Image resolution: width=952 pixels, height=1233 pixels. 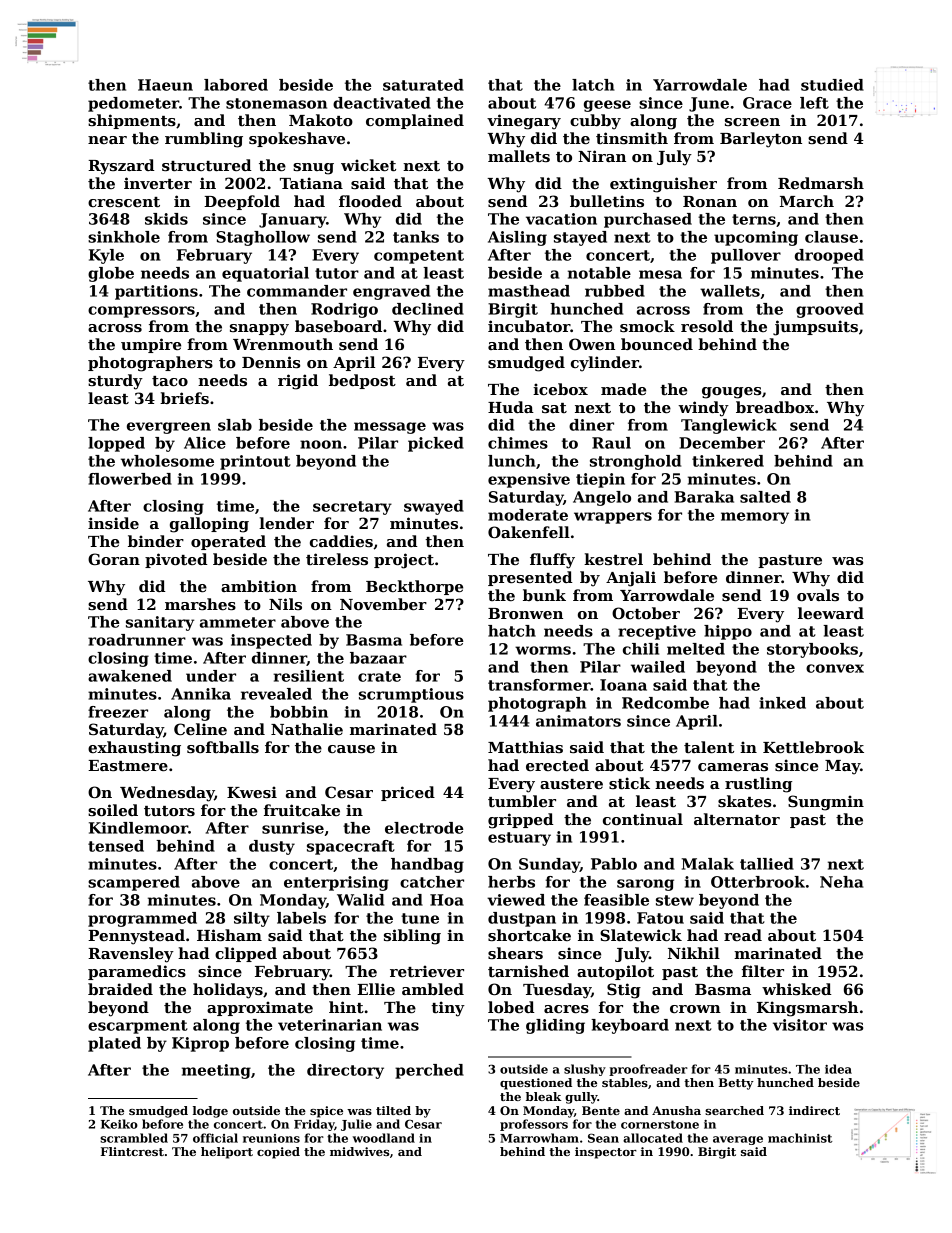 What do you see at coordinates (263, 238) in the image?
I see `Staghollow` at bounding box center [263, 238].
